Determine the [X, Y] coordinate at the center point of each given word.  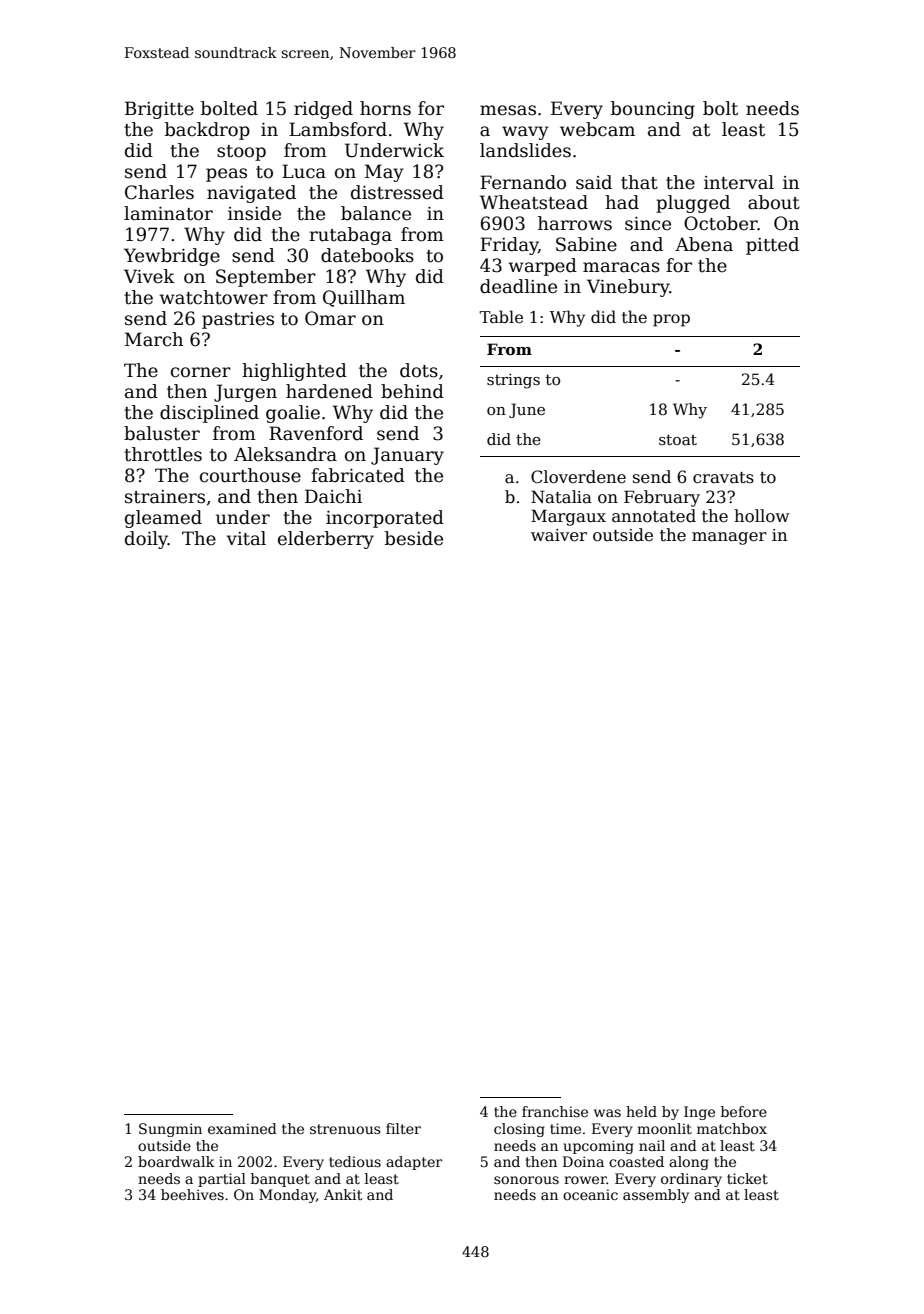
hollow [761, 516]
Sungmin [170, 1130]
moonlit [664, 1128]
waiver [559, 535]
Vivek [149, 276]
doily [146, 540]
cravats [723, 478]
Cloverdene [578, 477]
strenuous [345, 1129]
